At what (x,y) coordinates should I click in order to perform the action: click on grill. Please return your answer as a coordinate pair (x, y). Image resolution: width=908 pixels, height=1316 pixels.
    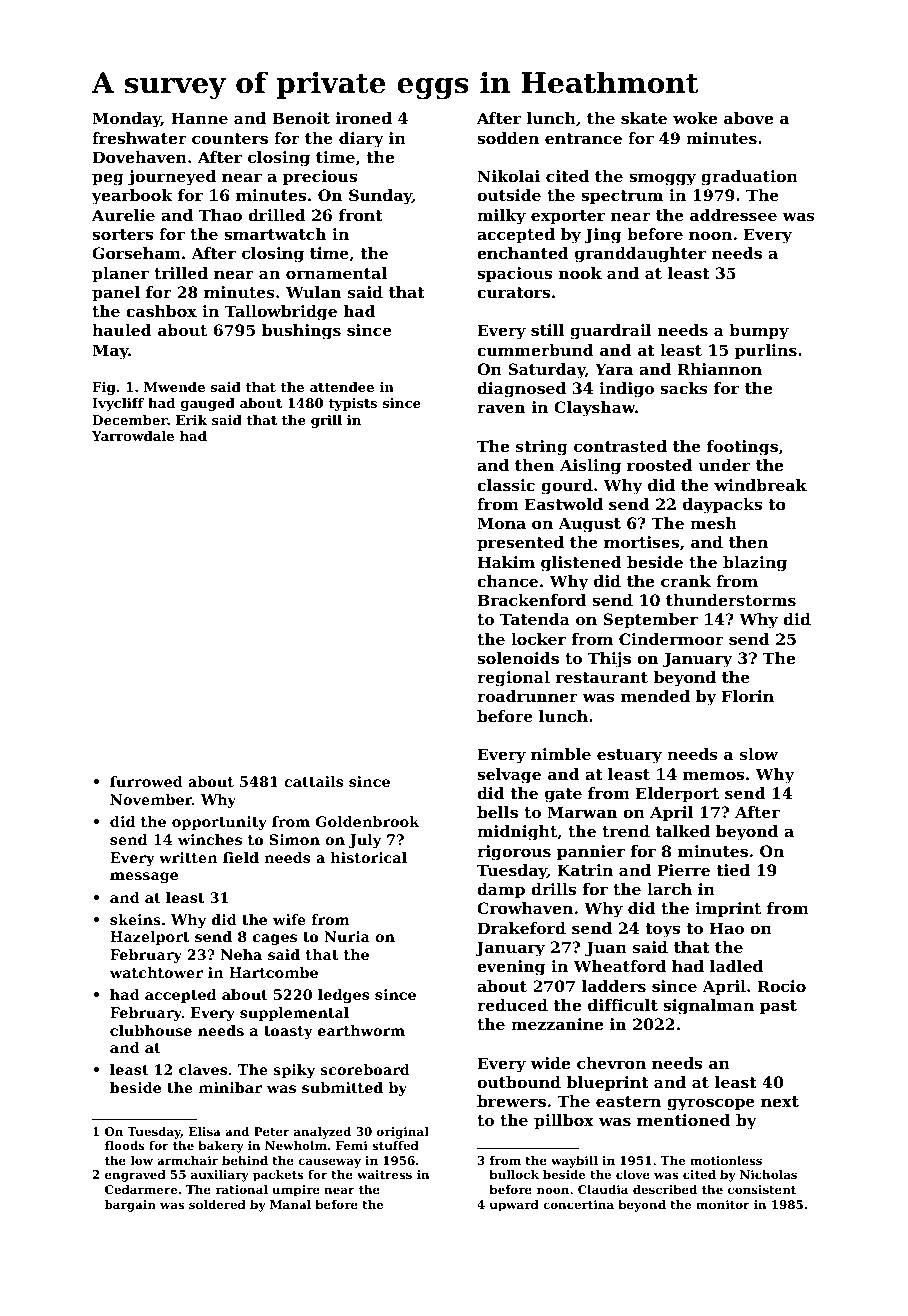
    Looking at the image, I should click on (326, 421).
